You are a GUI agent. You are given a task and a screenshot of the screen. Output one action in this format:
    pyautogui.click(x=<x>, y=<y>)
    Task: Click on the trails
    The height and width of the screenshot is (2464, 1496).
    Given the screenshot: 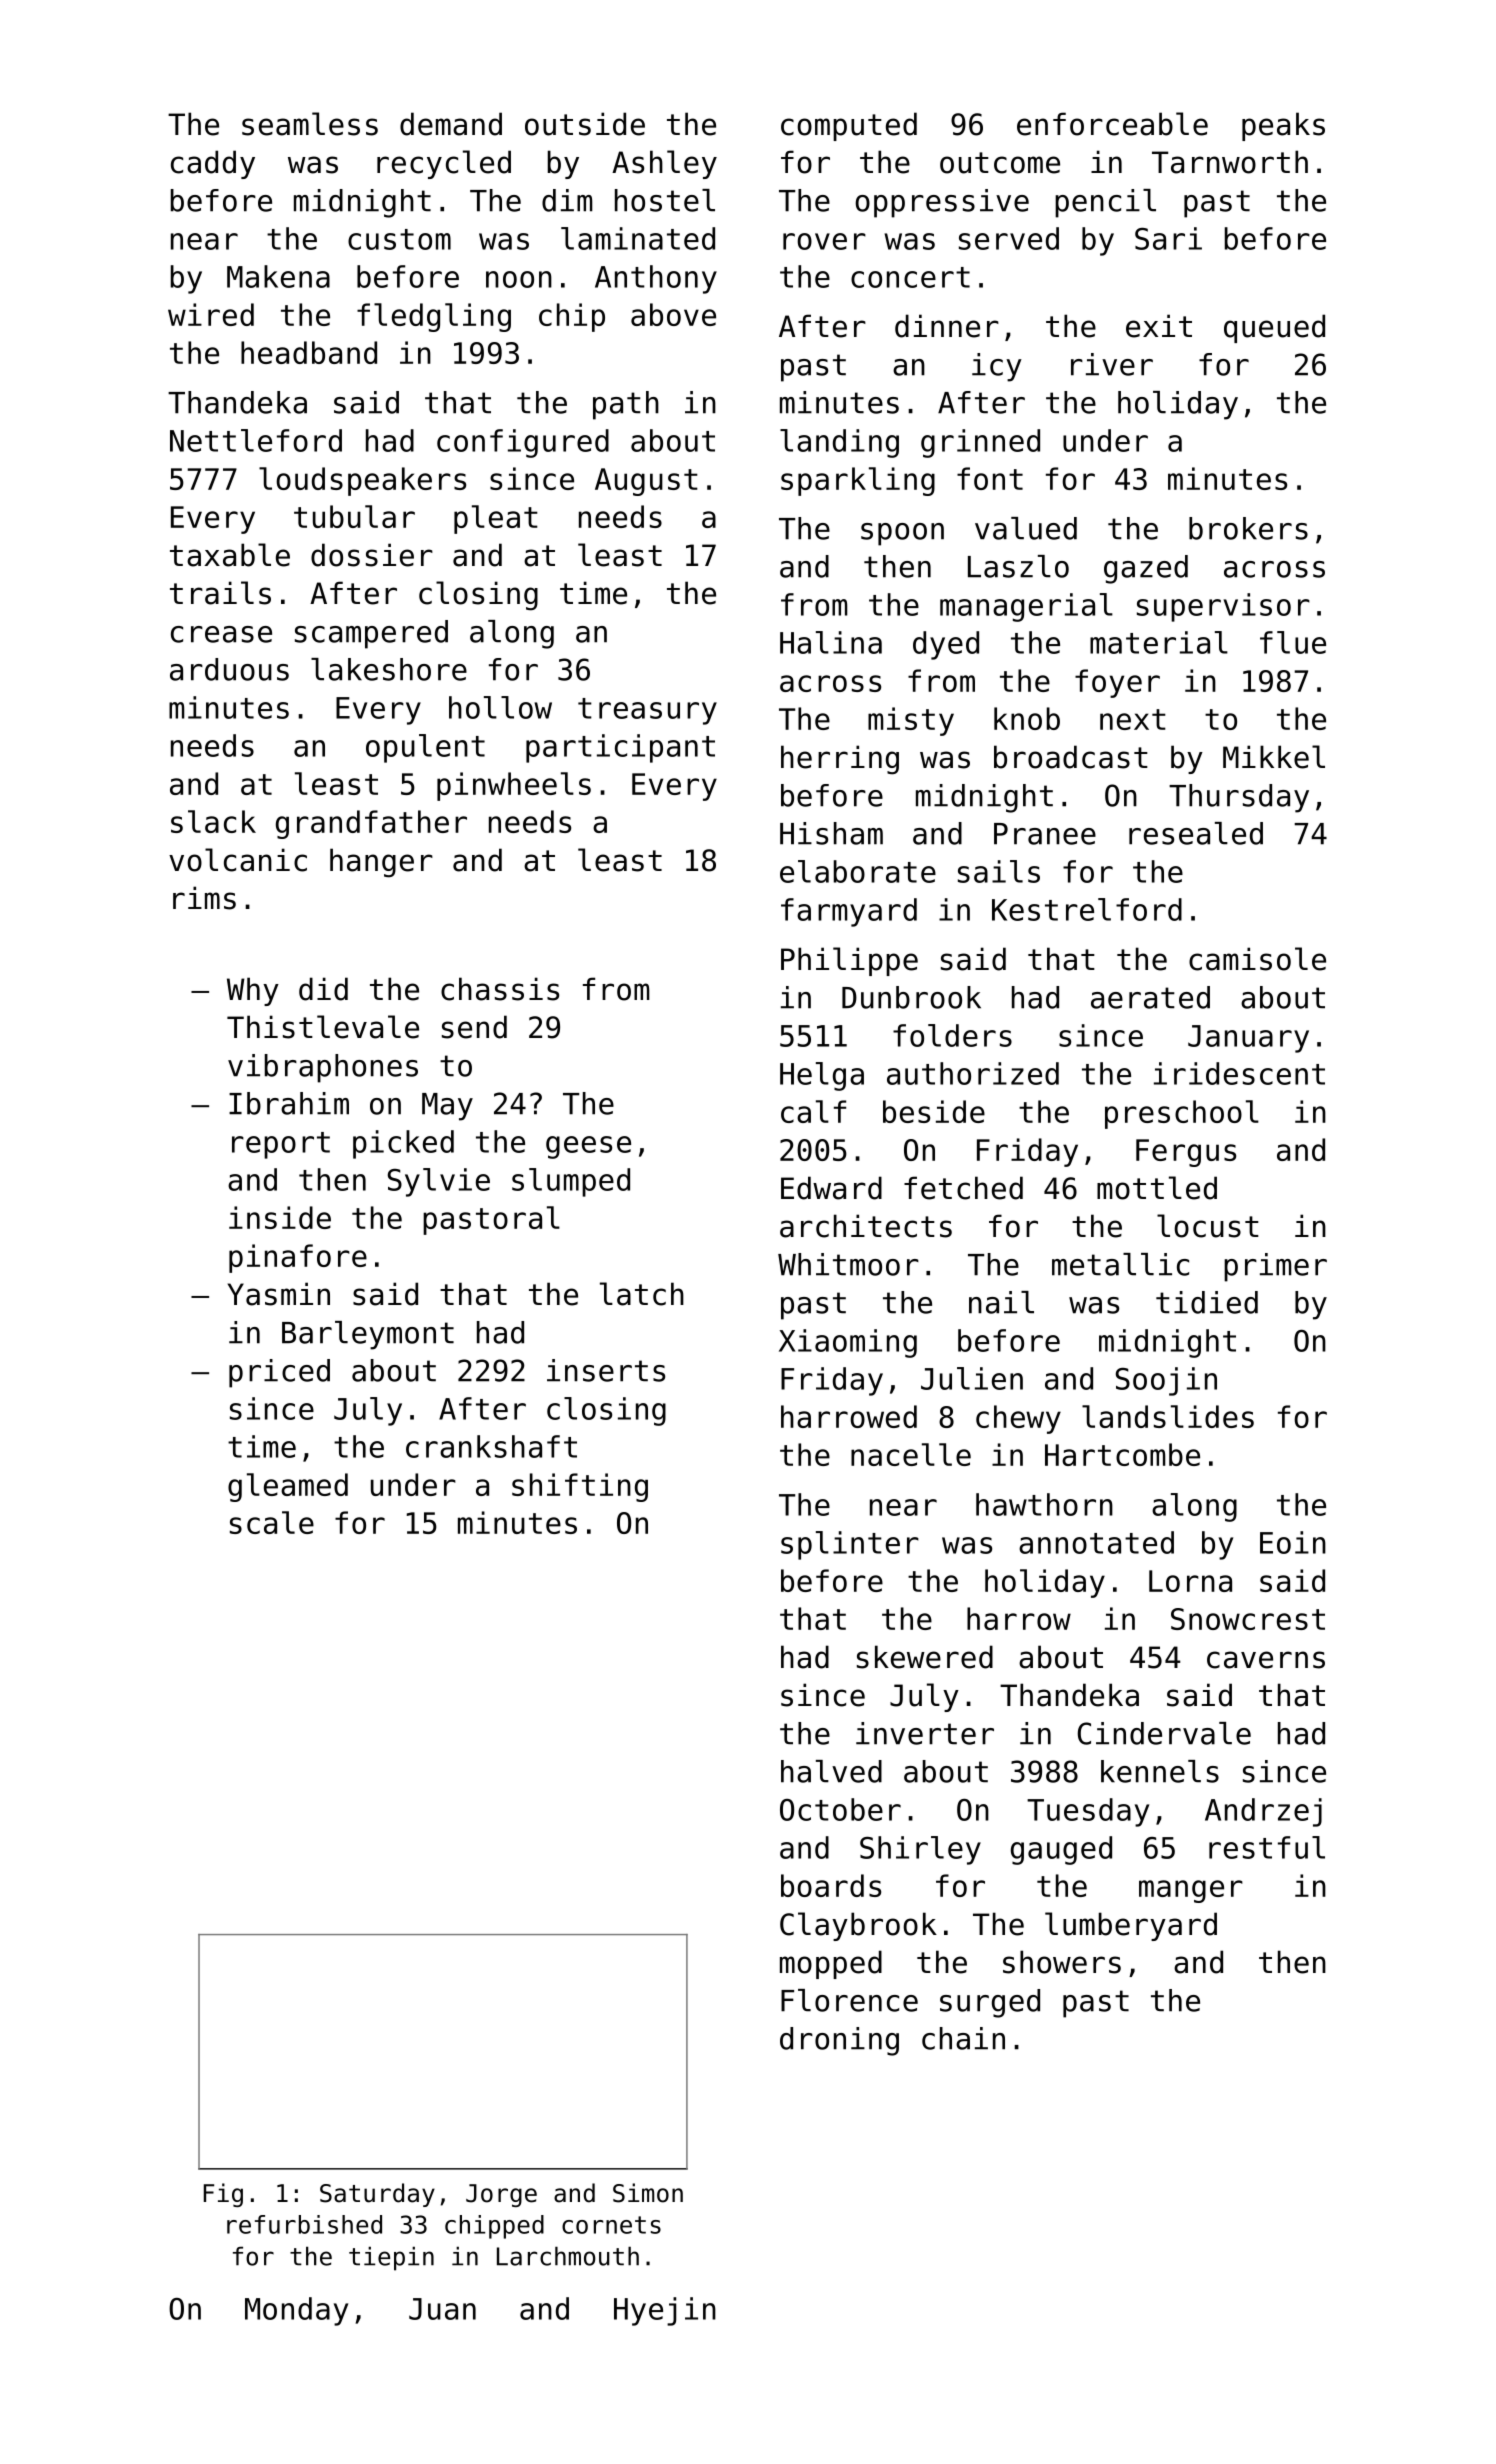 What is the action you would take?
    pyautogui.click(x=220, y=593)
